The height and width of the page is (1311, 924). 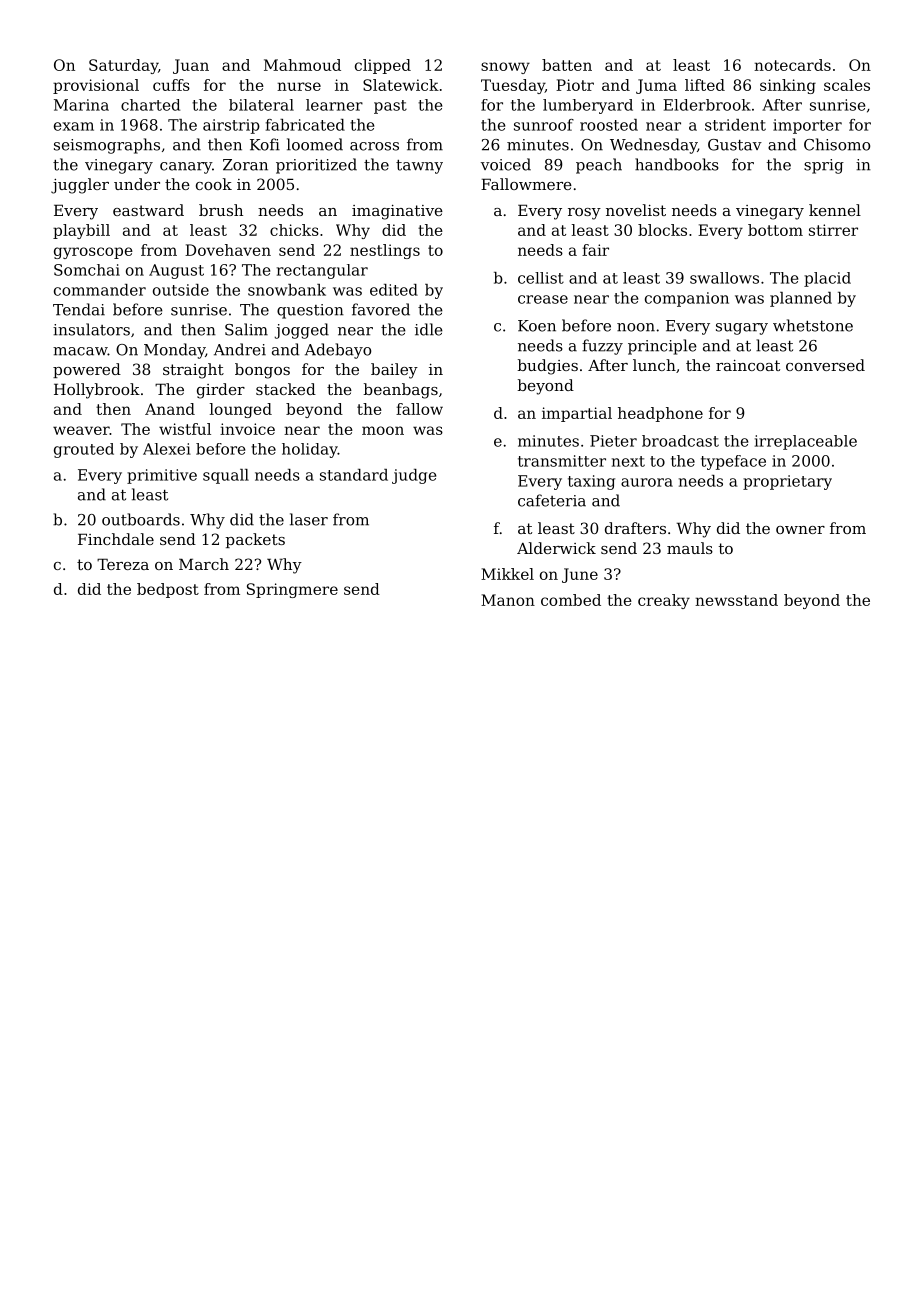 What do you see at coordinates (800, 530) in the page?
I see `owner` at bounding box center [800, 530].
